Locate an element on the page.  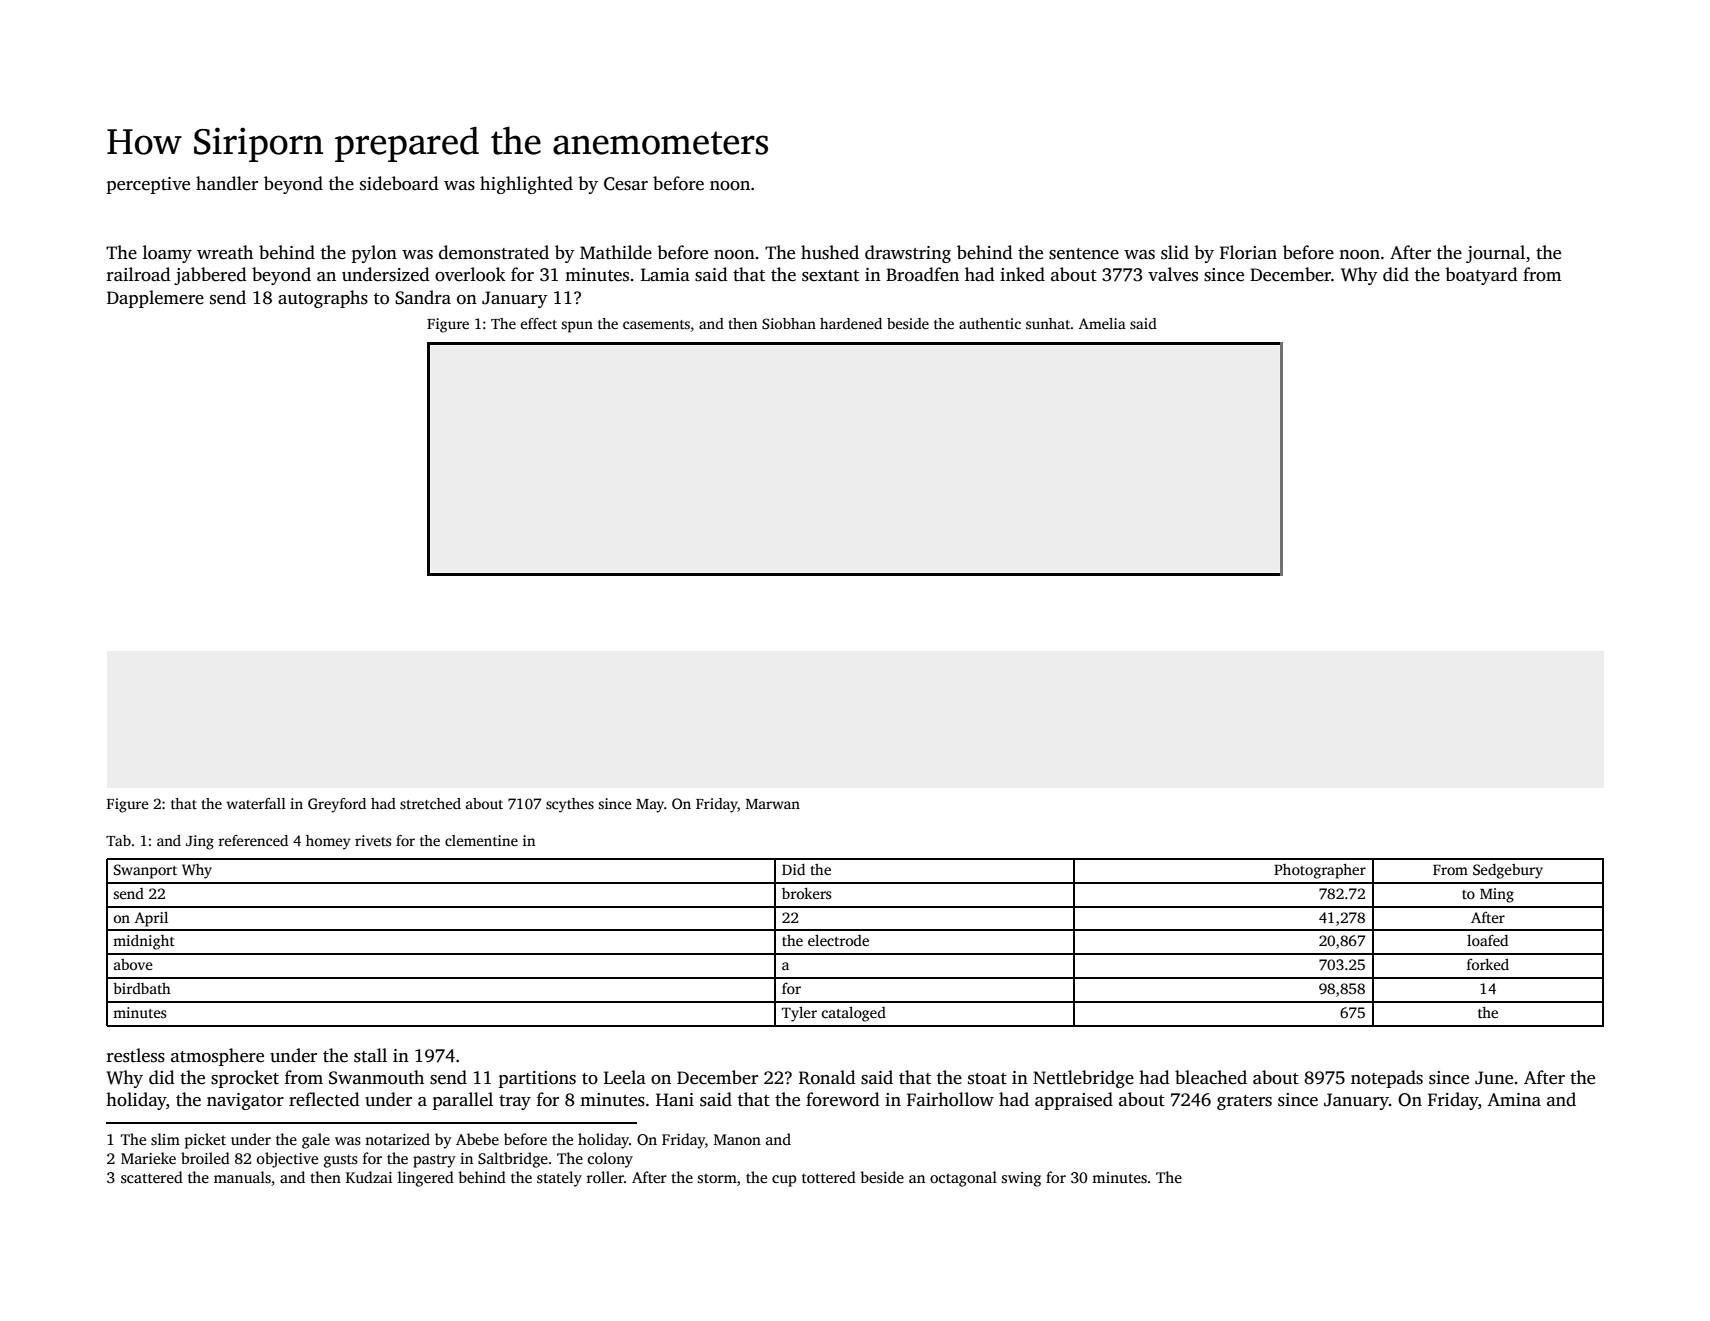
Abebe is located at coordinates (477, 1139).
